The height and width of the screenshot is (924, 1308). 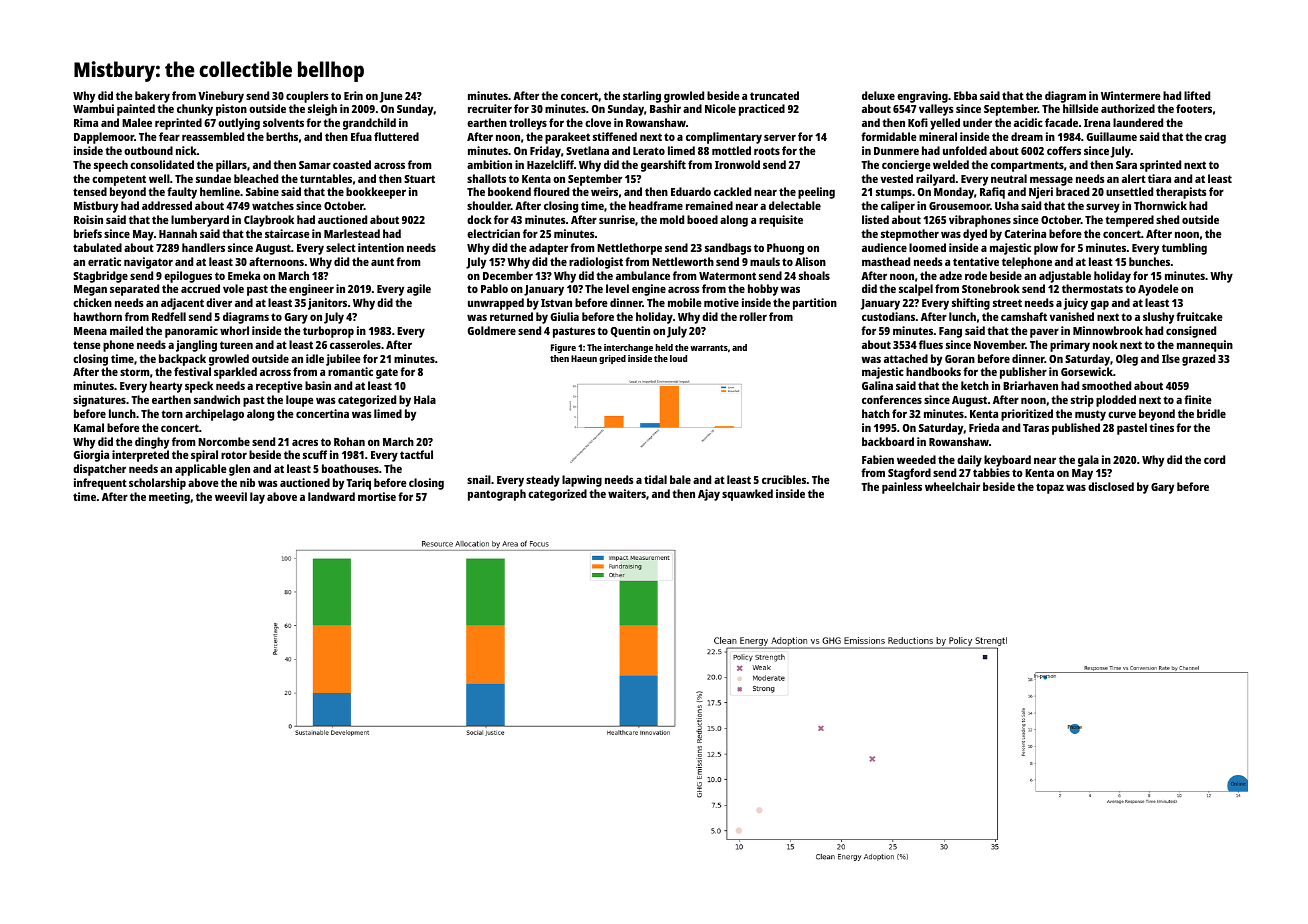 I want to click on meeting, so click(x=169, y=498).
